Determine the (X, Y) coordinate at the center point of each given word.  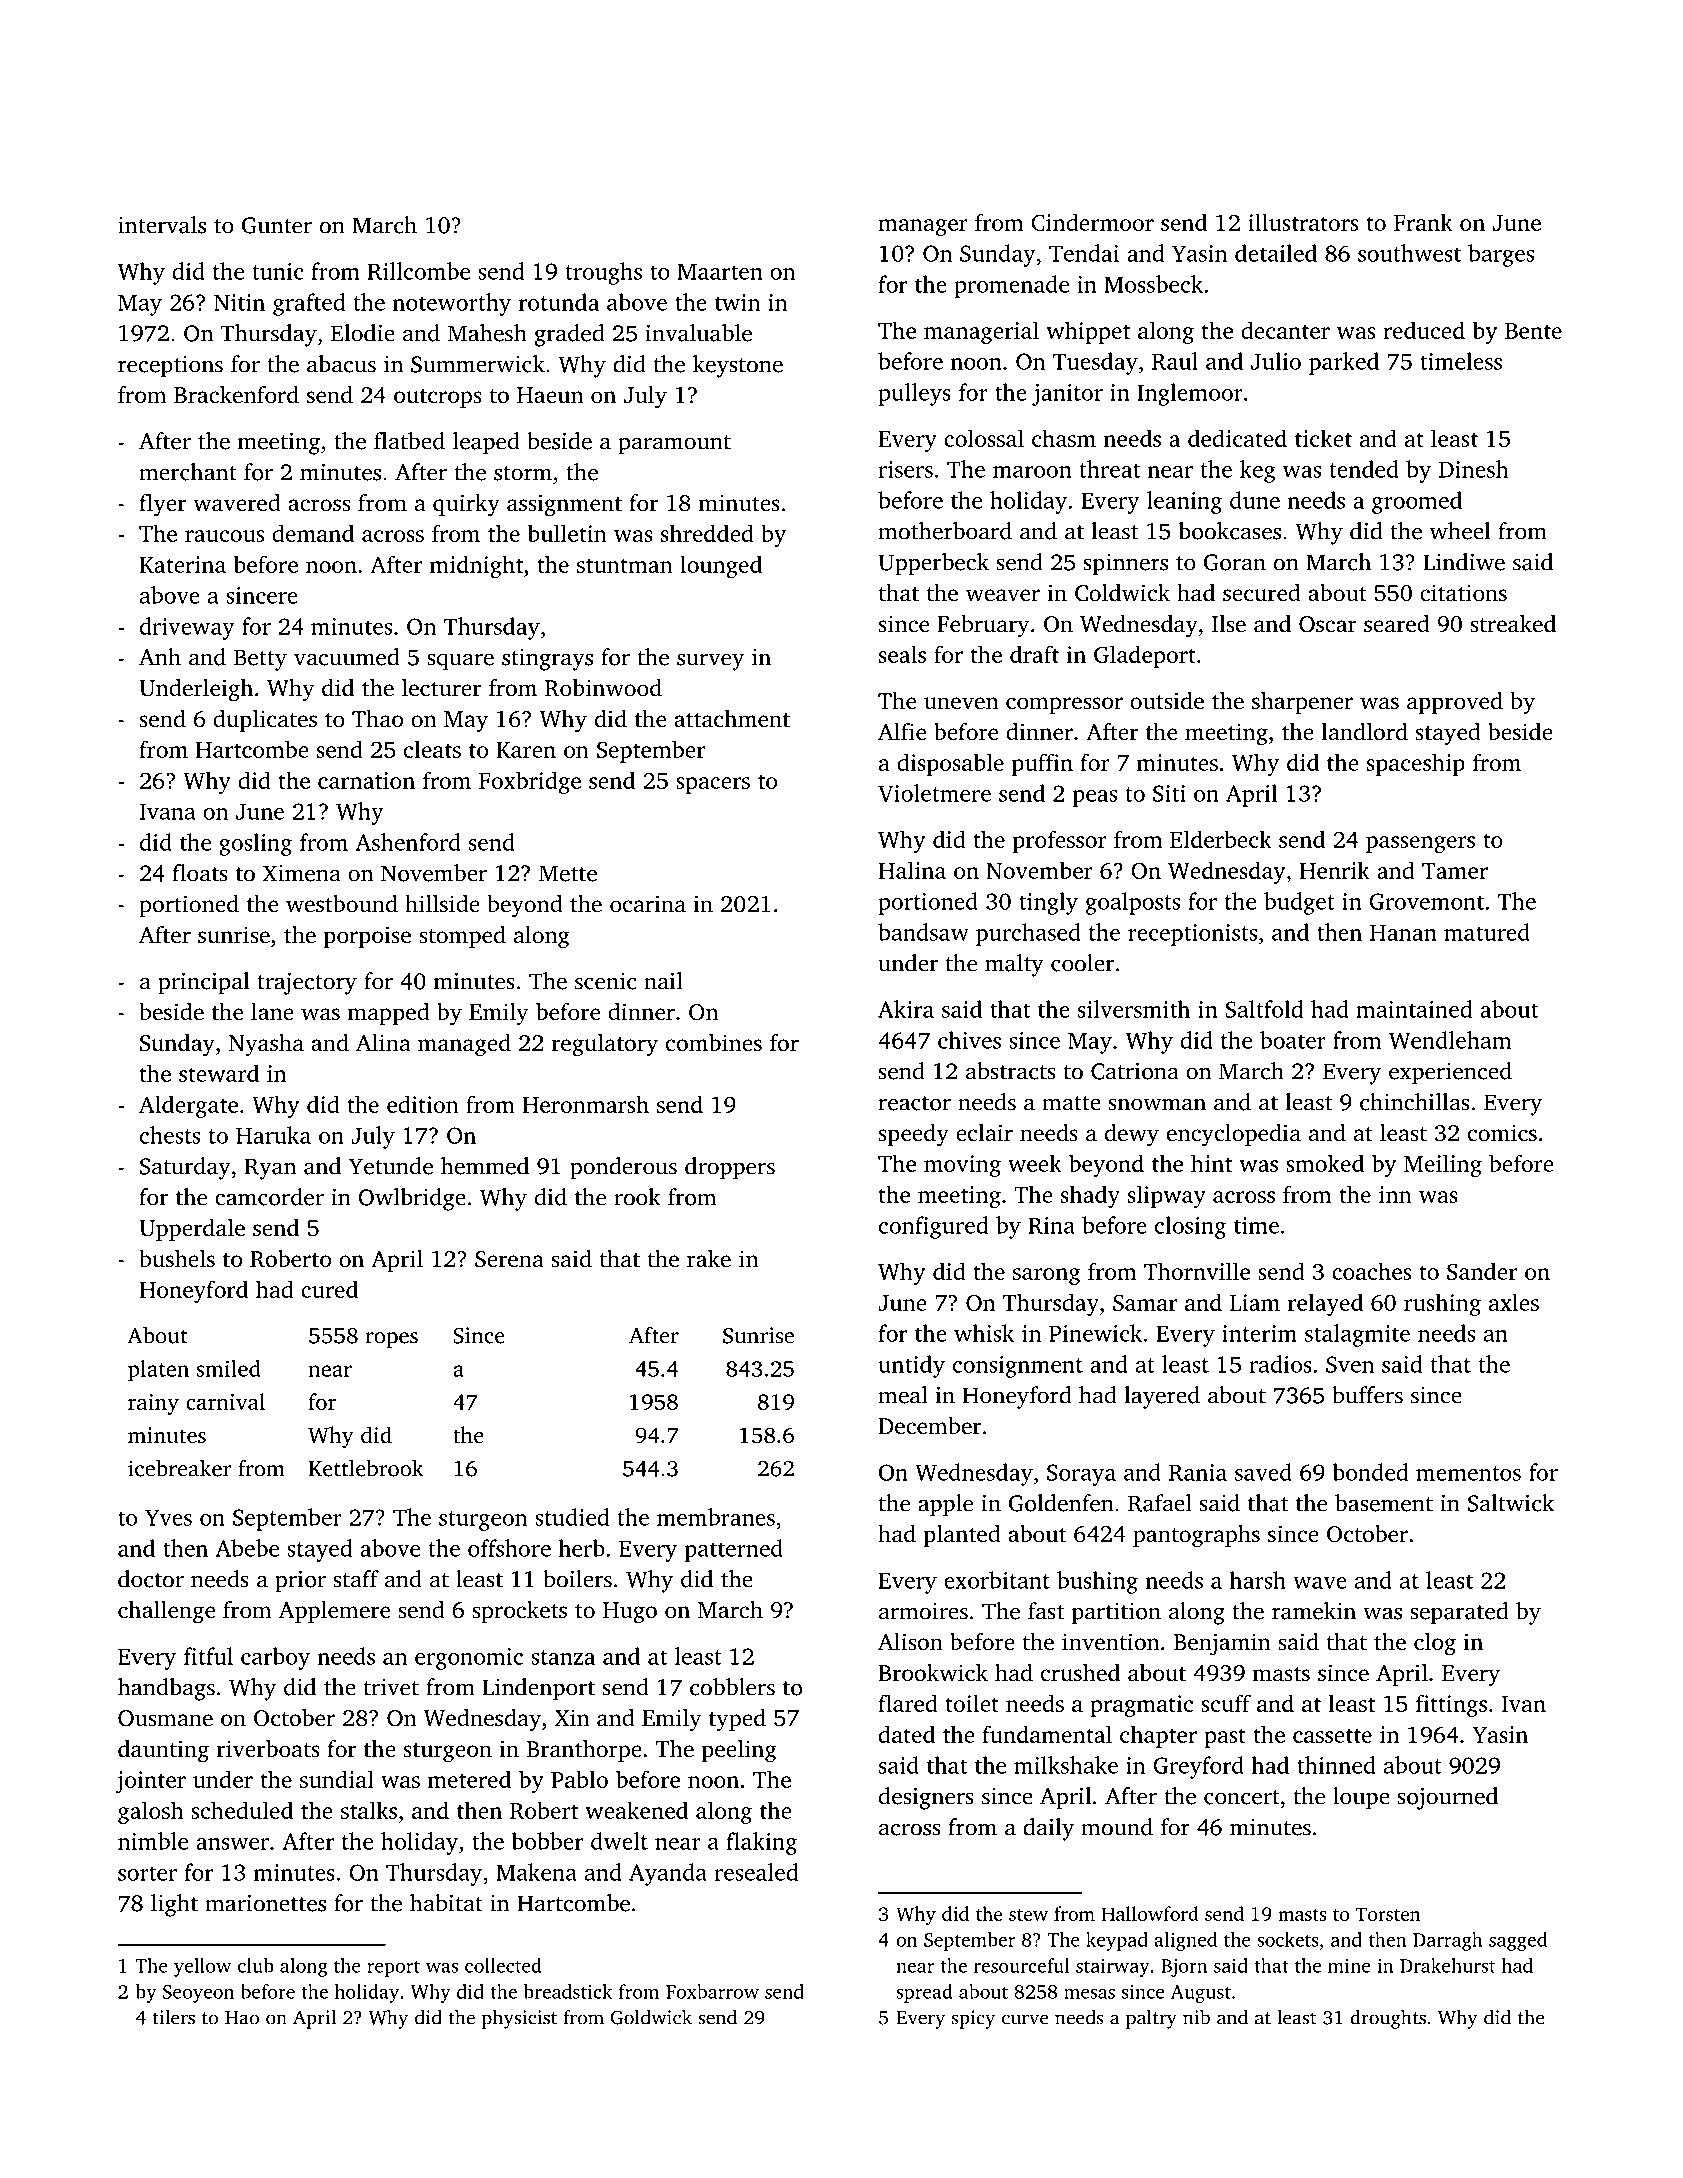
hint (1211, 1163)
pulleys (914, 394)
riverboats (268, 1748)
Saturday (185, 1168)
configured (933, 1227)
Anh (160, 657)
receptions (170, 367)
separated (1459, 1613)
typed (737, 1720)
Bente (1533, 331)
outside (1167, 701)
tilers (173, 2017)
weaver (1003, 595)
